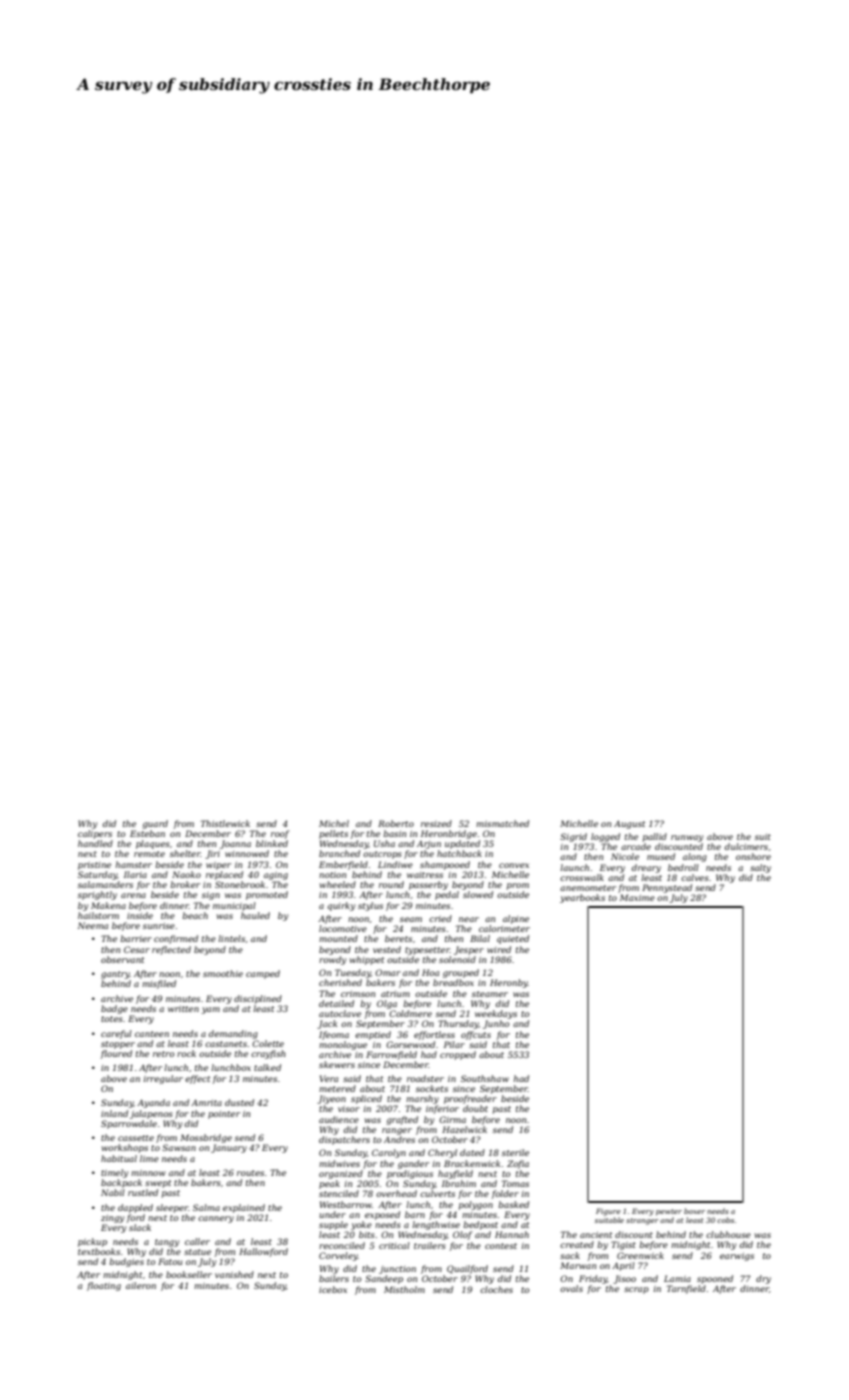  What do you see at coordinates (141, 1285) in the document?
I see `aileron` at bounding box center [141, 1285].
